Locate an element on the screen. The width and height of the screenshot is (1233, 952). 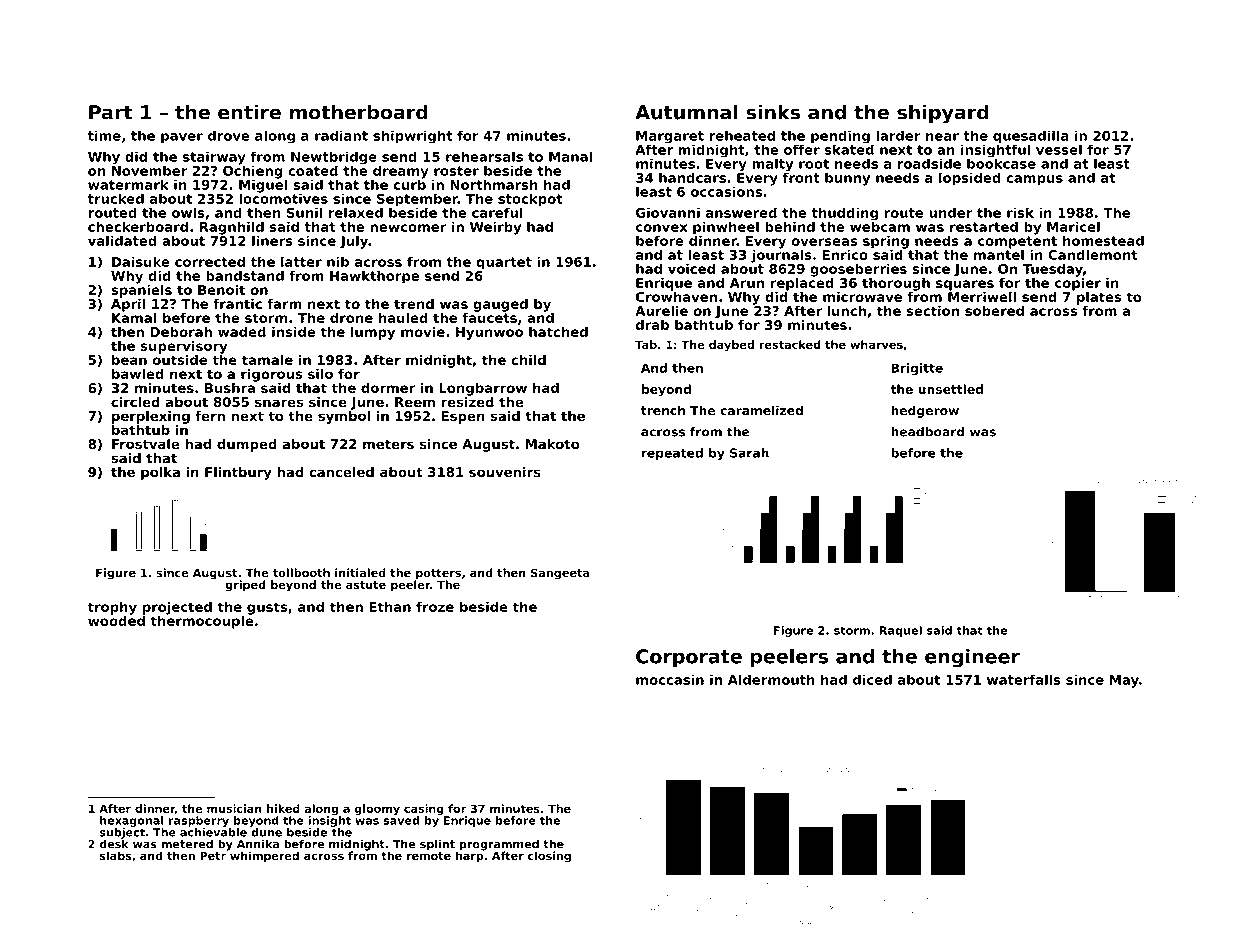
Manal is located at coordinates (570, 156).
